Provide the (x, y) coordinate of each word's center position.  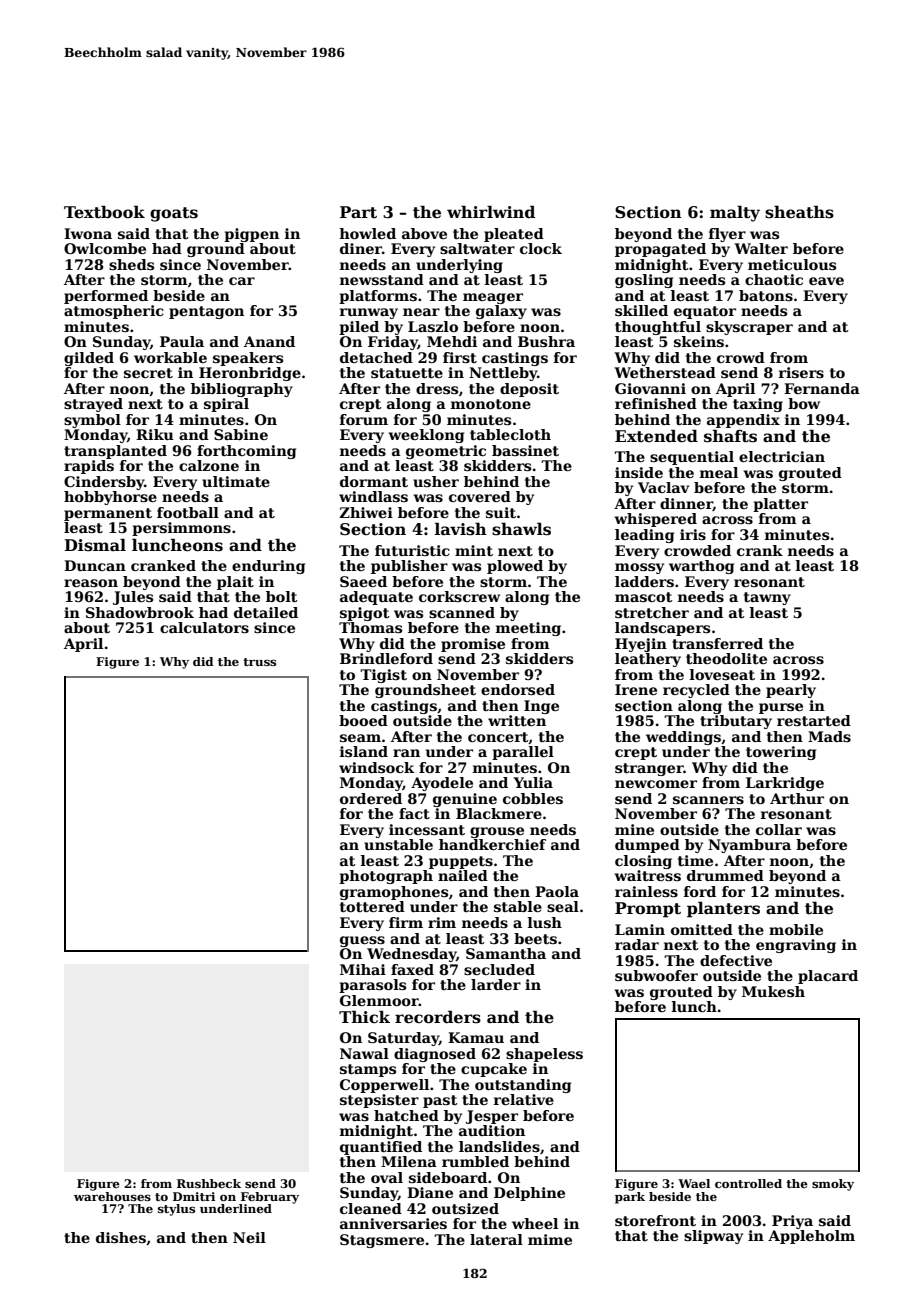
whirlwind (491, 211)
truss (259, 662)
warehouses (112, 1196)
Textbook (104, 212)
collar (779, 829)
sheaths (799, 212)
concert (498, 738)
